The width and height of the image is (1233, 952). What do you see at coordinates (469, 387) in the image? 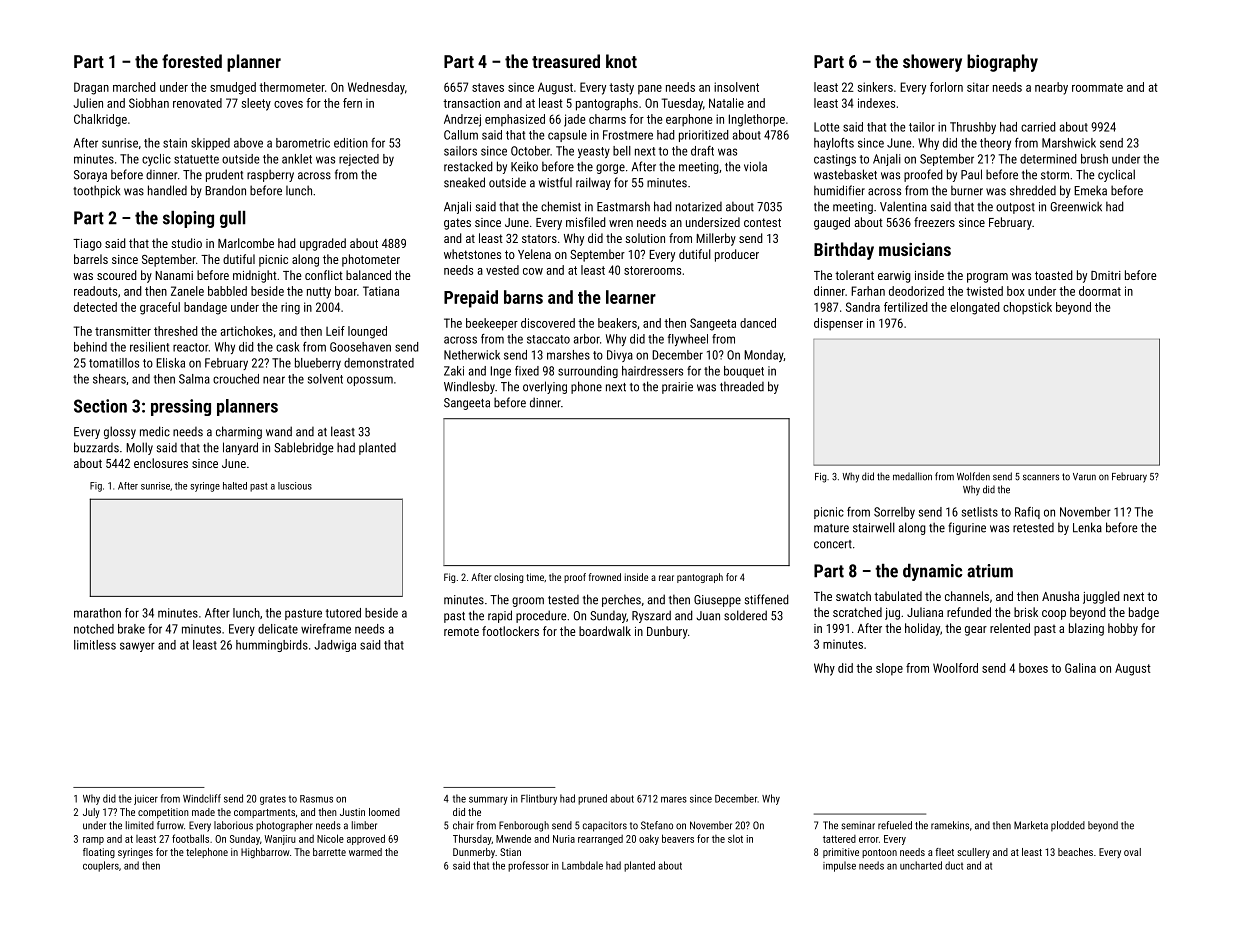
I see `Windlesby` at bounding box center [469, 387].
